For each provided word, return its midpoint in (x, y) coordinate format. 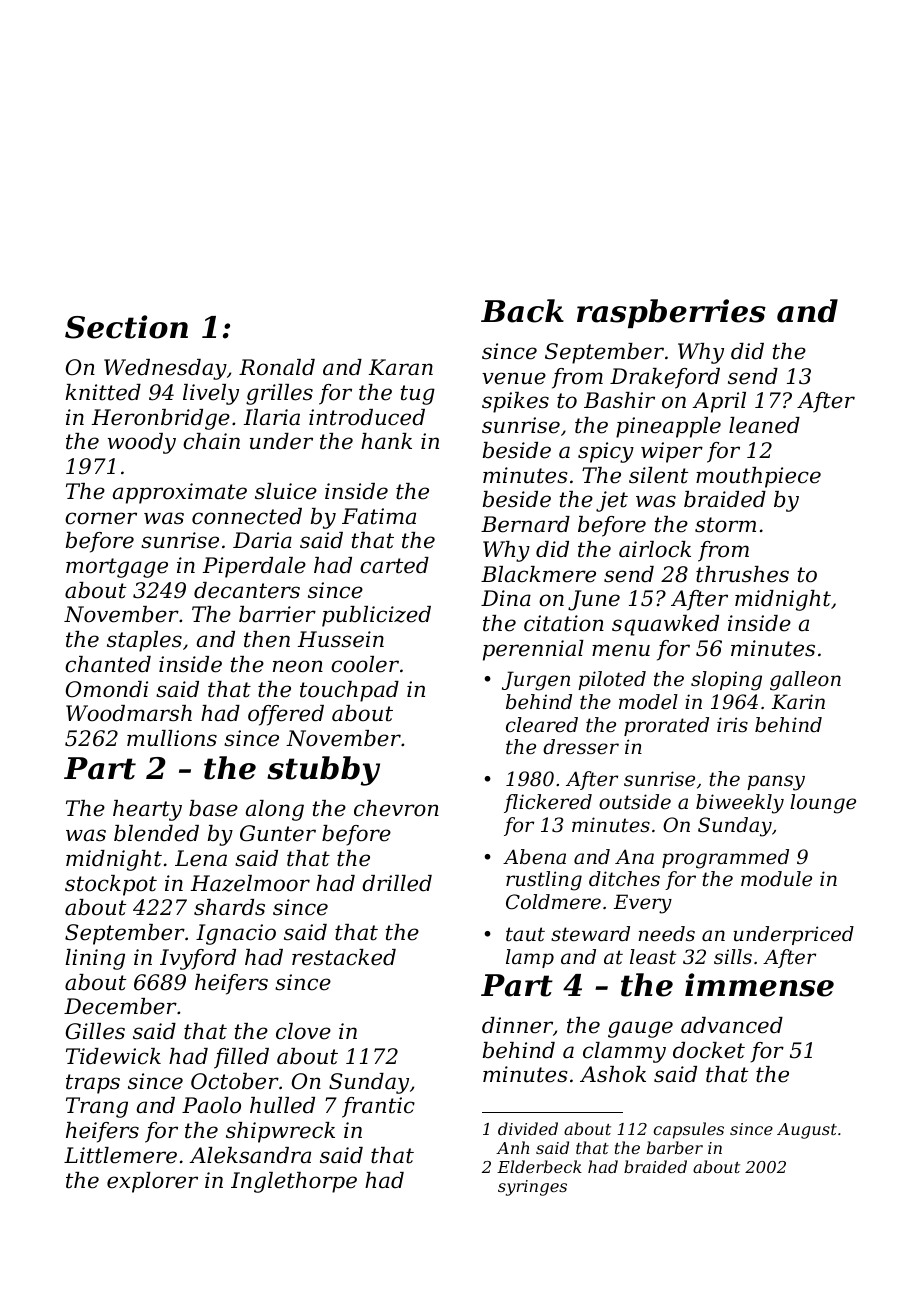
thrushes (742, 574)
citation (564, 623)
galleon (805, 681)
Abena (534, 857)
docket (709, 1050)
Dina (506, 598)
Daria (262, 540)
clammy (624, 1052)
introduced (367, 417)
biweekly (740, 804)
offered (286, 715)
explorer (152, 1182)
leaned (764, 425)
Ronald (277, 367)
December (120, 1006)
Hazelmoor (250, 883)
